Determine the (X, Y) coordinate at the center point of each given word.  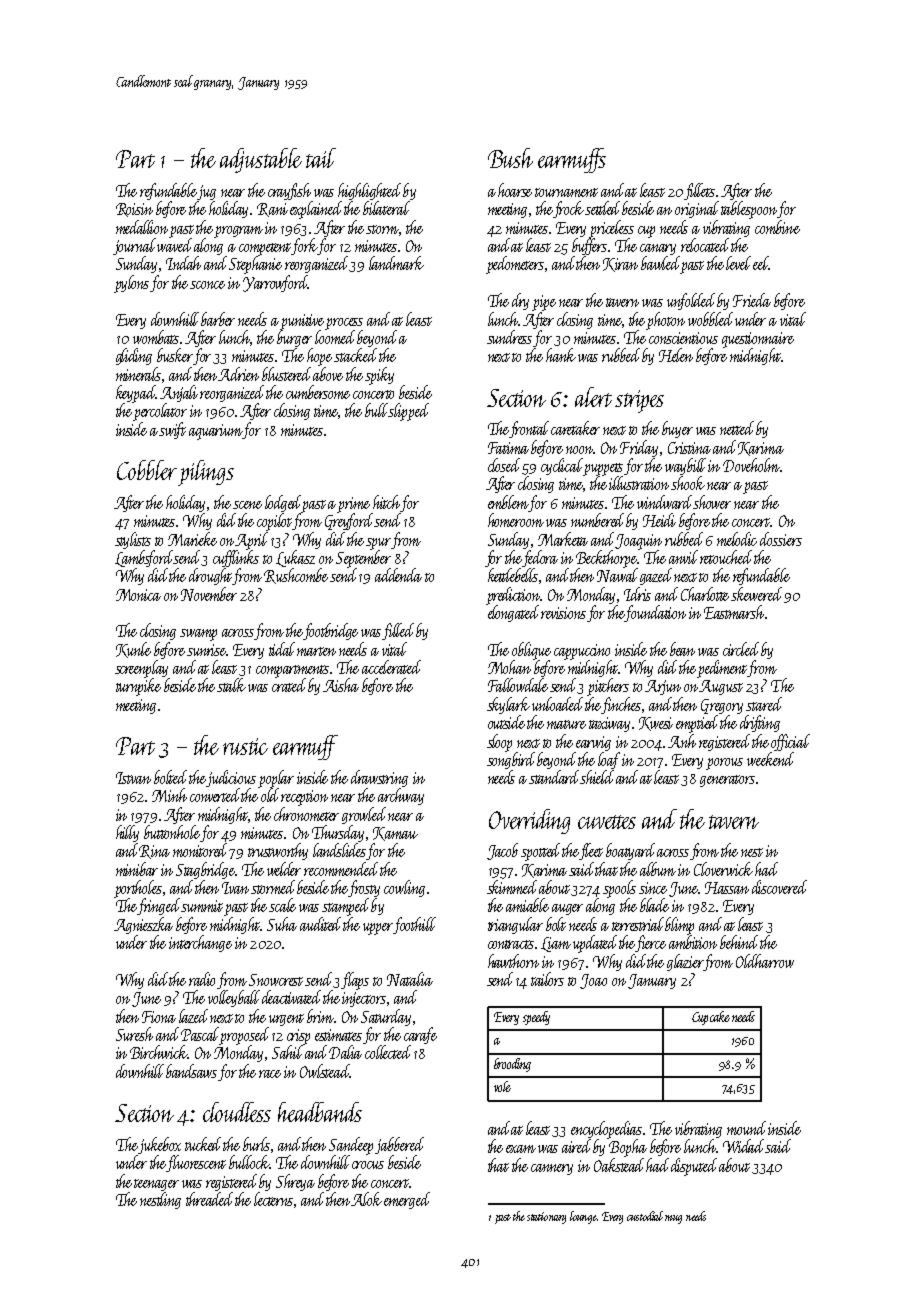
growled (364, 815)
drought (211, 576)
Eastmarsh (734, 612)
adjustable (261, 160)
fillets (699, 191)
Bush (510, 158)
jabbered (399, 1145)
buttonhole (172, 833)
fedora (540, 558)
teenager (156, 1185)
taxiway (609, 724)
